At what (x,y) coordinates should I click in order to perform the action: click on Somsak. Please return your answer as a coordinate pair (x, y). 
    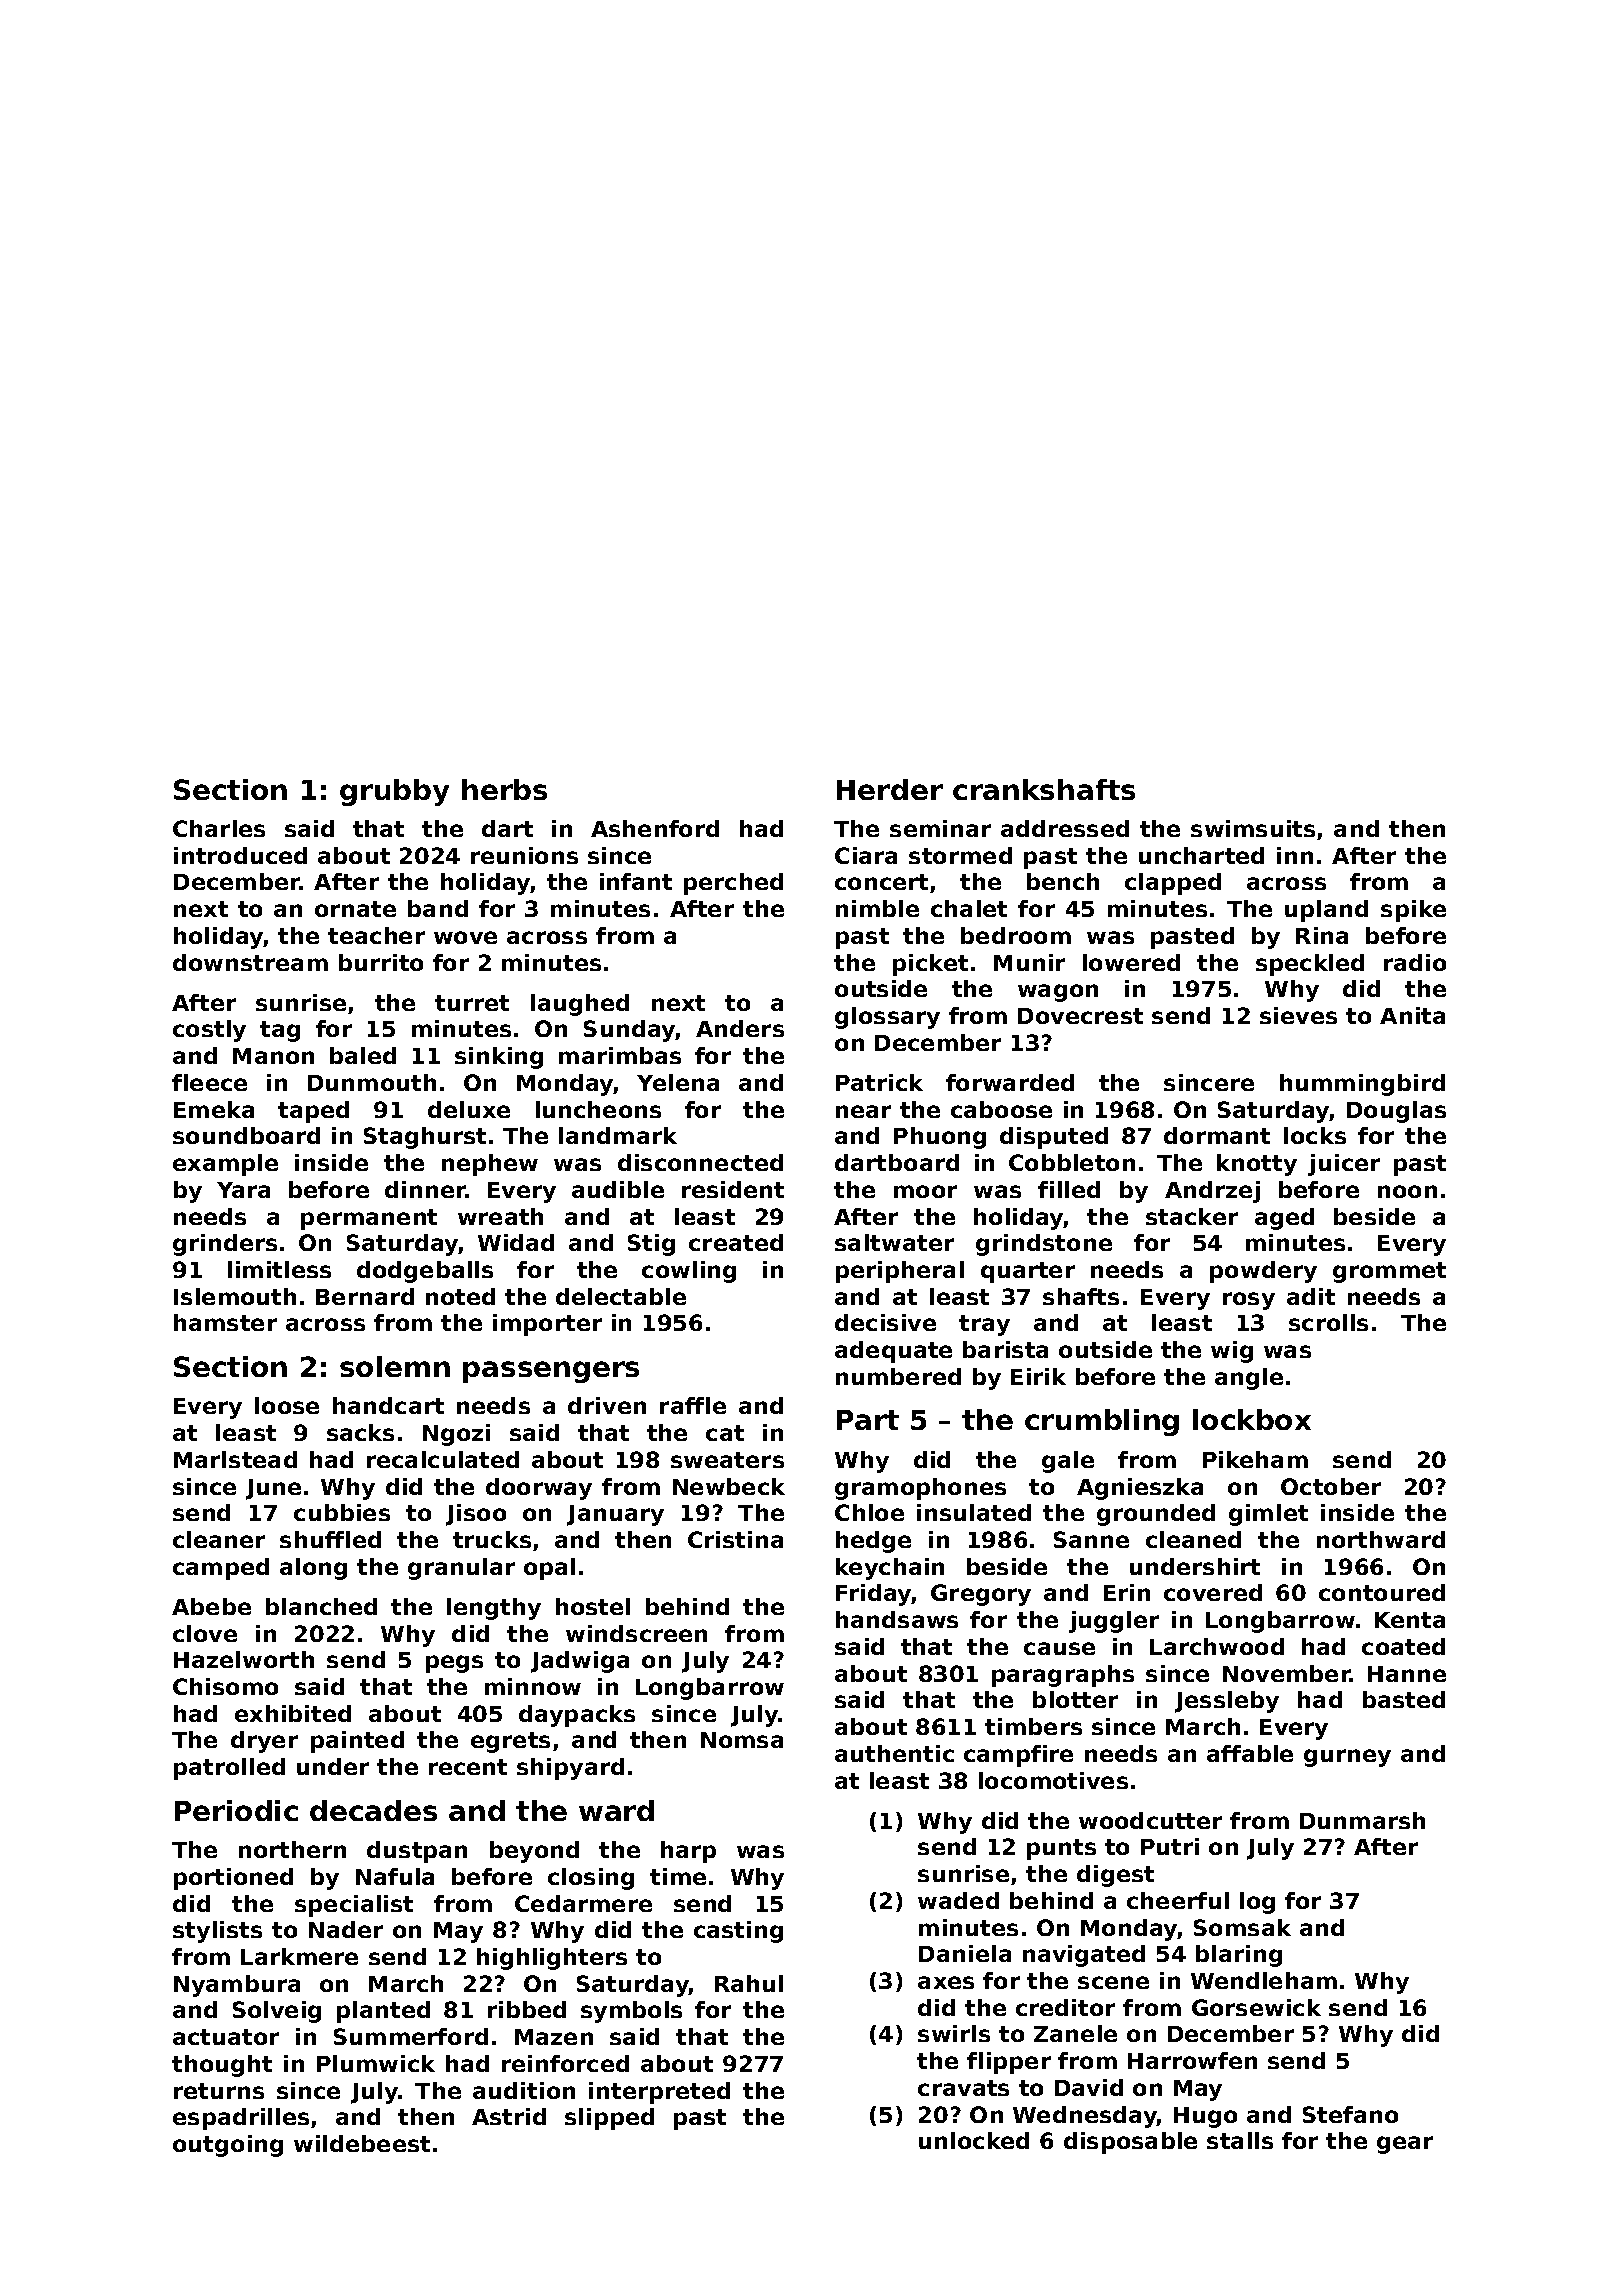
    Looking at the image, I should click on (1242, 1927).
